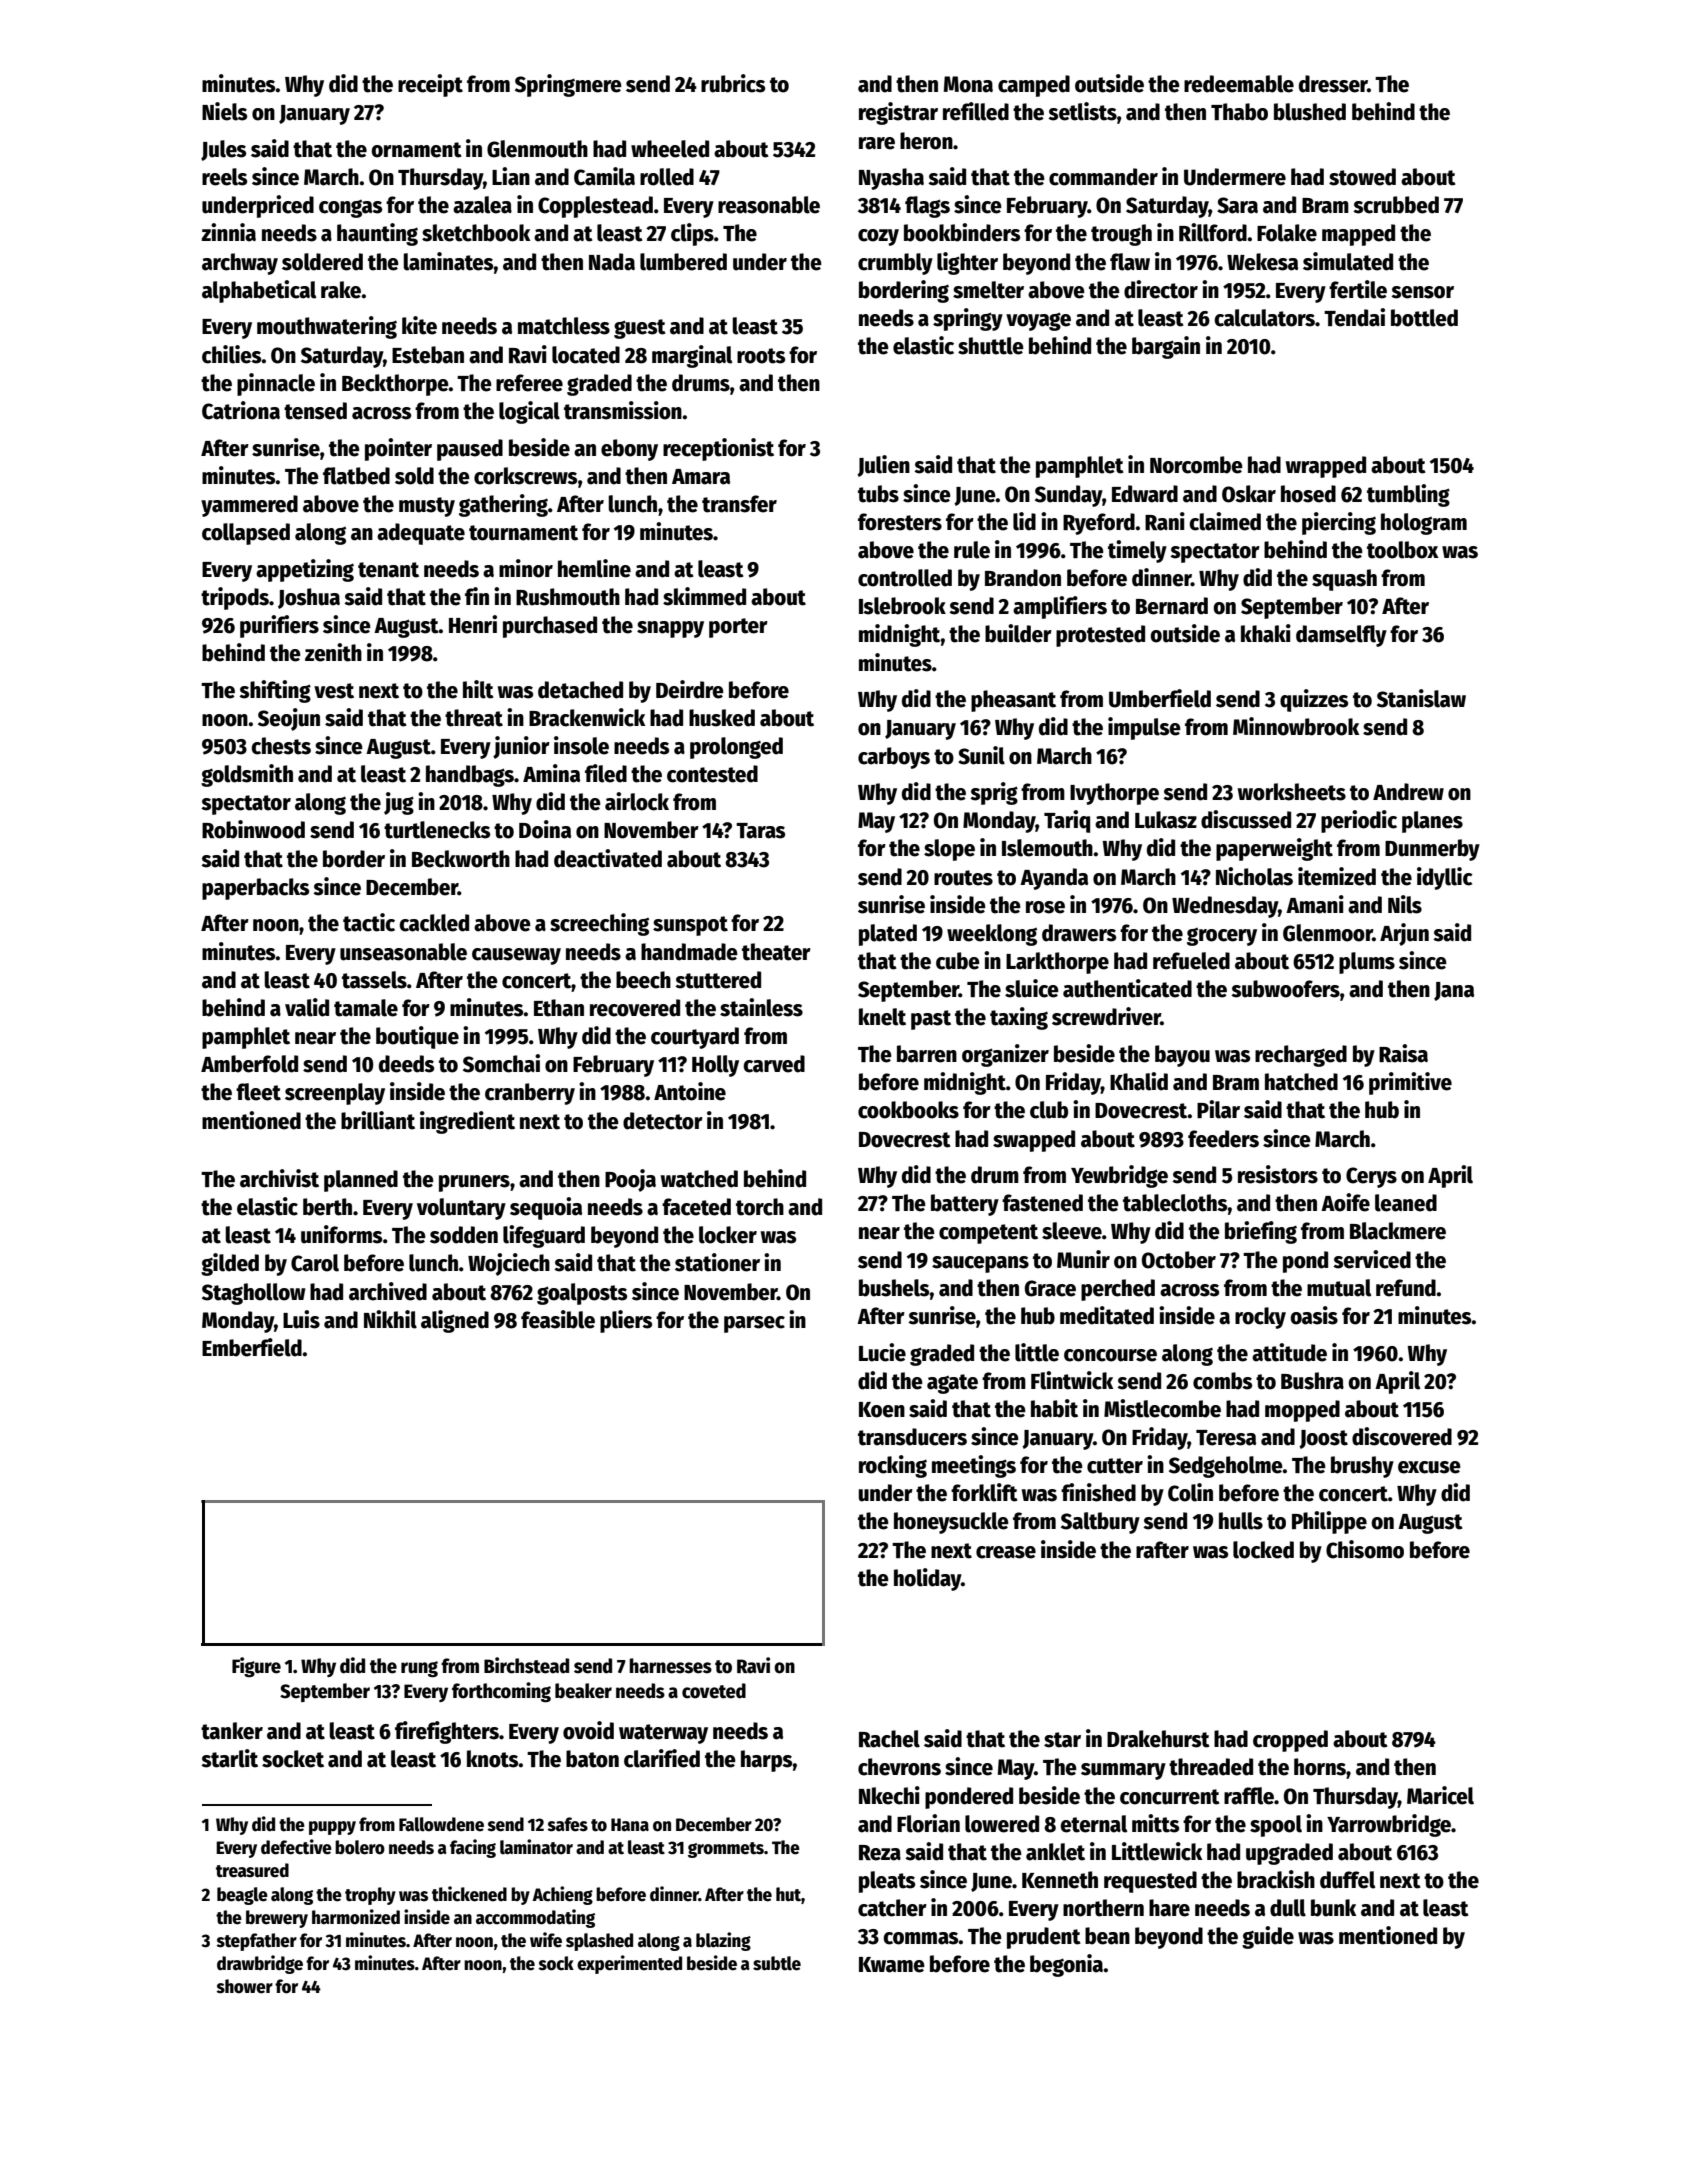 The height and width of the document is (2178, 1683). What do you see at coordinates (1333, 84) in the document?
I see `dresser` at bounding box center [1333, 84].
